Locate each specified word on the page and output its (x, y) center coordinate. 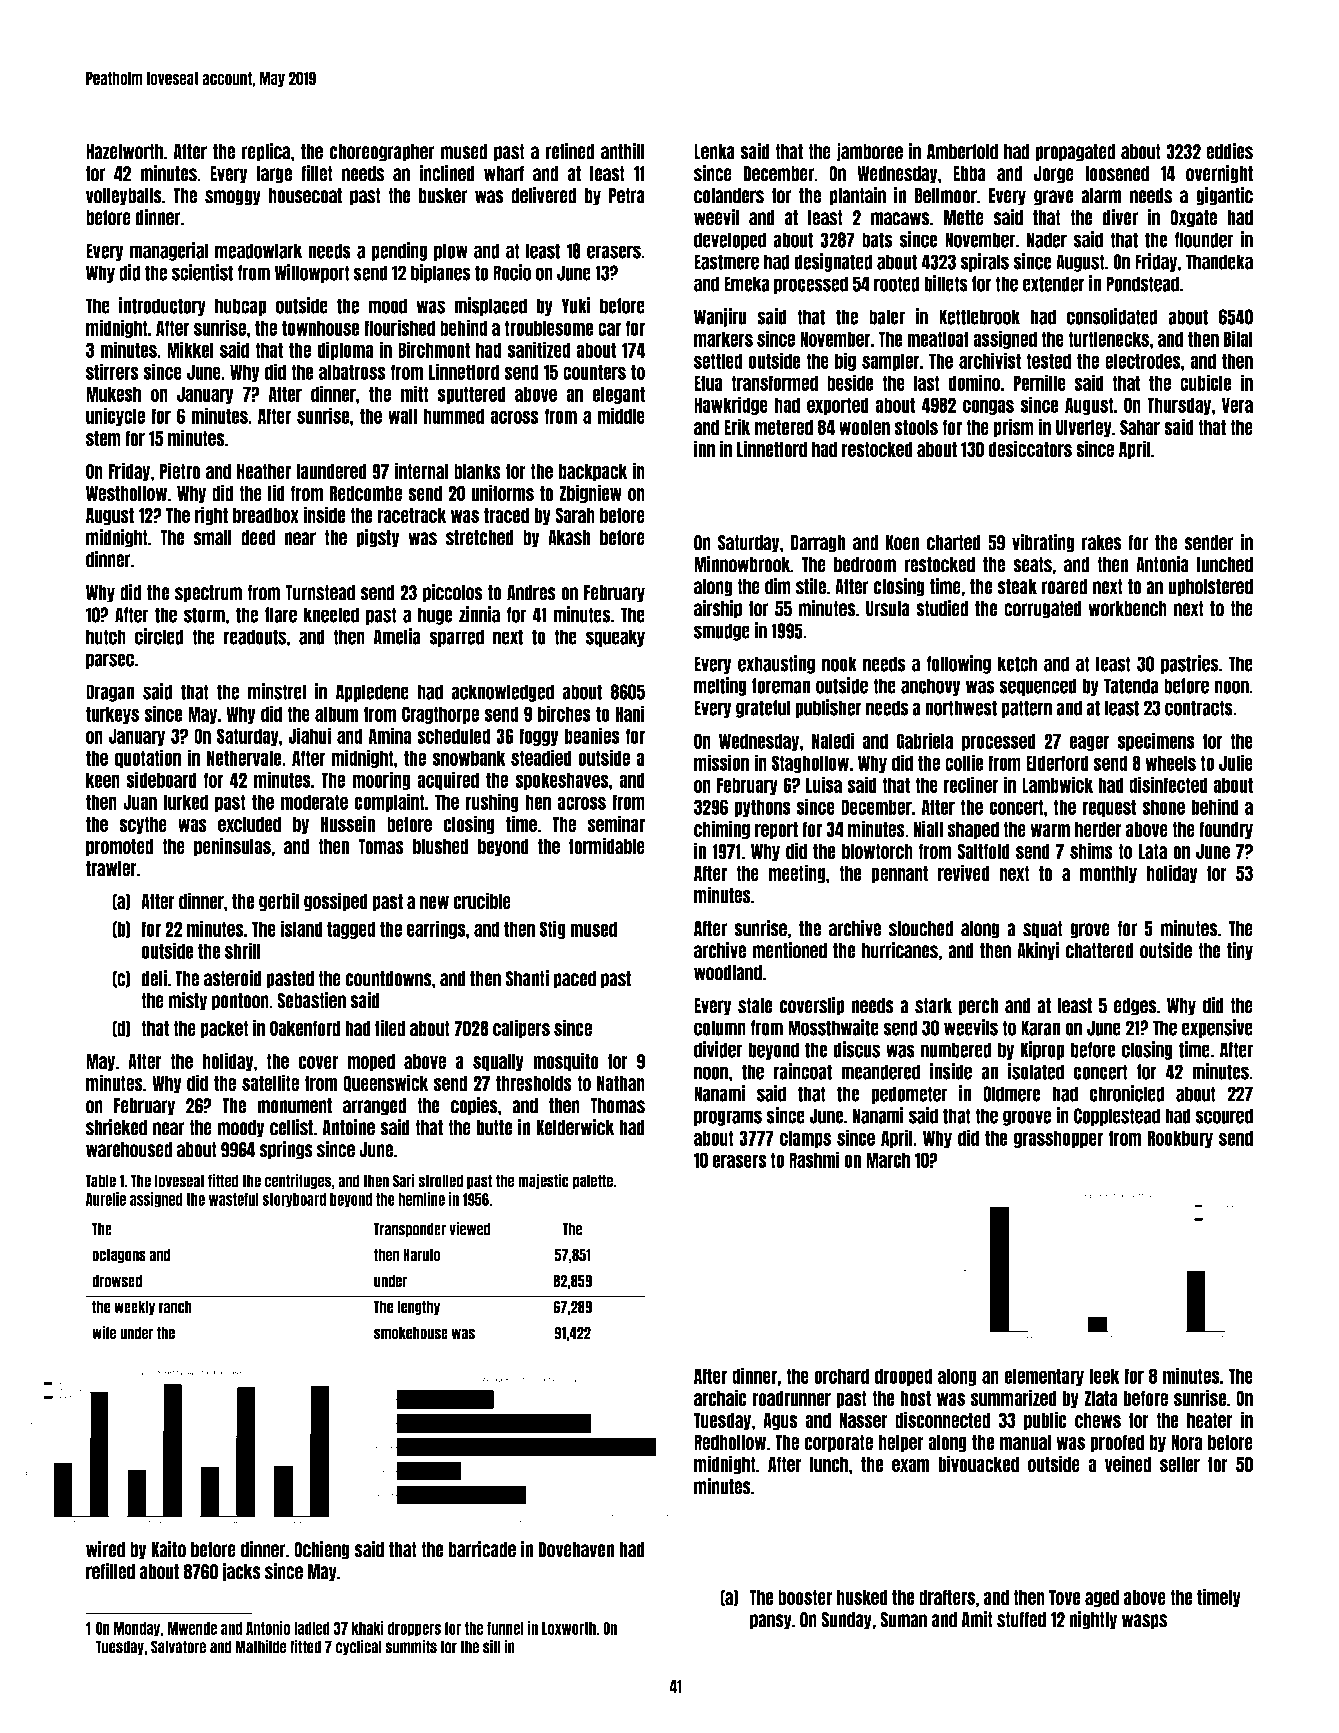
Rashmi (814, 1159)
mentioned (789, 950)
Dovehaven (576, 1550)
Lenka (714, 152)
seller (1180, 1464)
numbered (956, 1050)
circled (159, 636)
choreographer (382, 153)
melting (720, 686)
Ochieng (322, 1550)
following (958, 664)
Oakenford (305, 1028)
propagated (1075, 153)
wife (104, 1333)
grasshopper (1058, 1139)
